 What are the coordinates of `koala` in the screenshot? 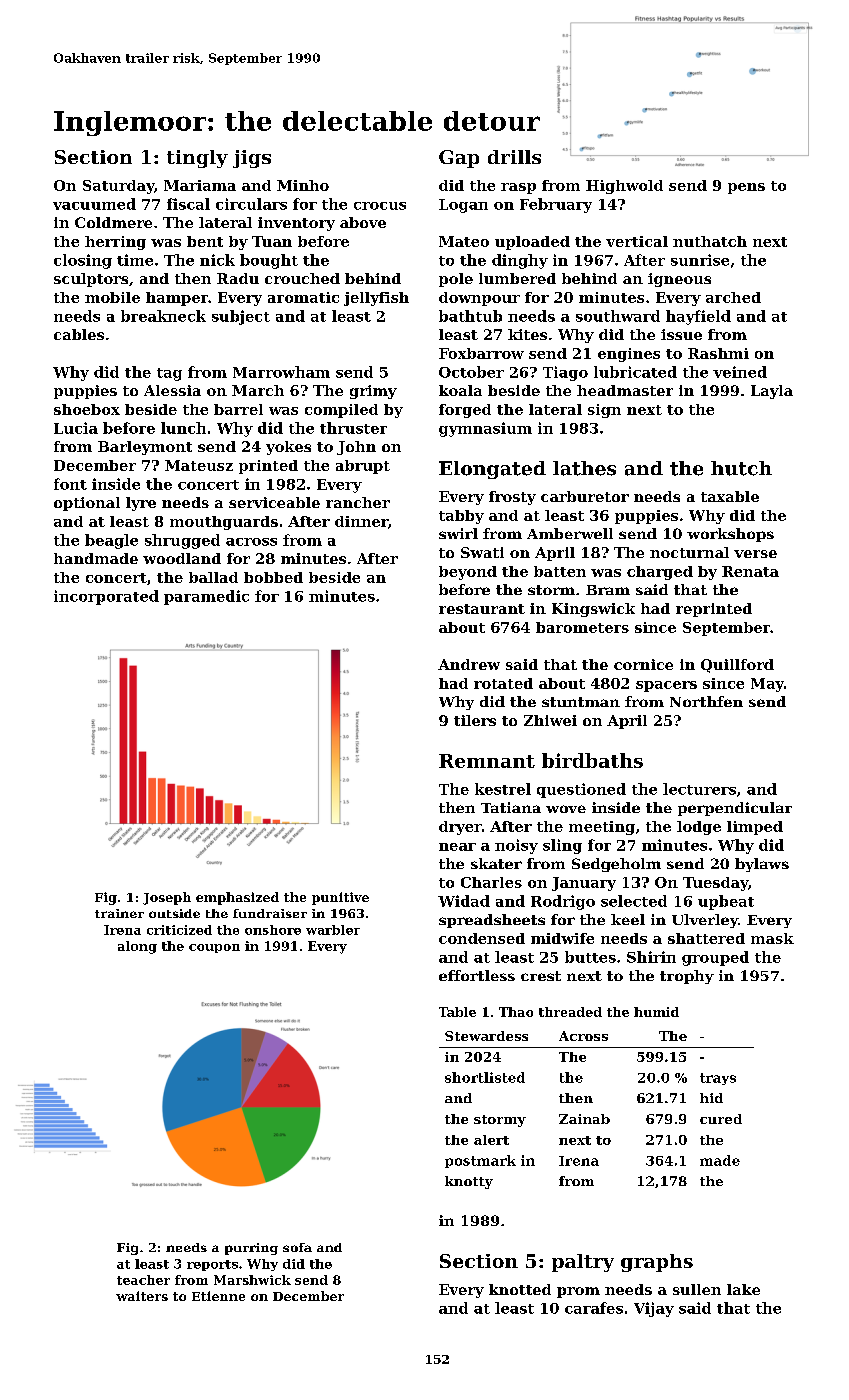 It's located at (460, 390).
